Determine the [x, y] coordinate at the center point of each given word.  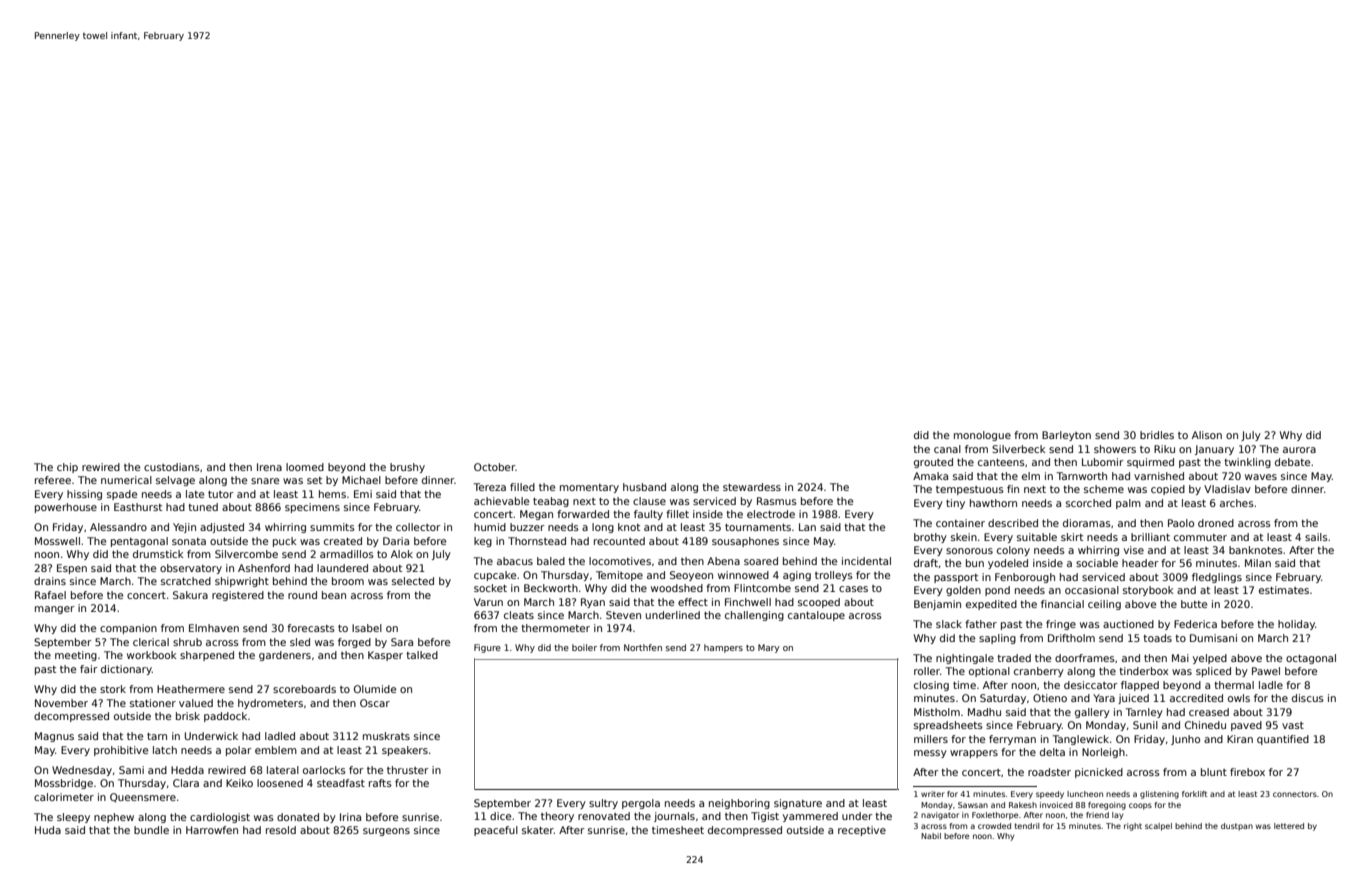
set [314, 480]
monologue [982, 436]
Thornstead [537, 541]
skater [538, 830]
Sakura [190, 595]
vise [1134, 550]
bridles [1157, 435]
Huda [48, 830]
